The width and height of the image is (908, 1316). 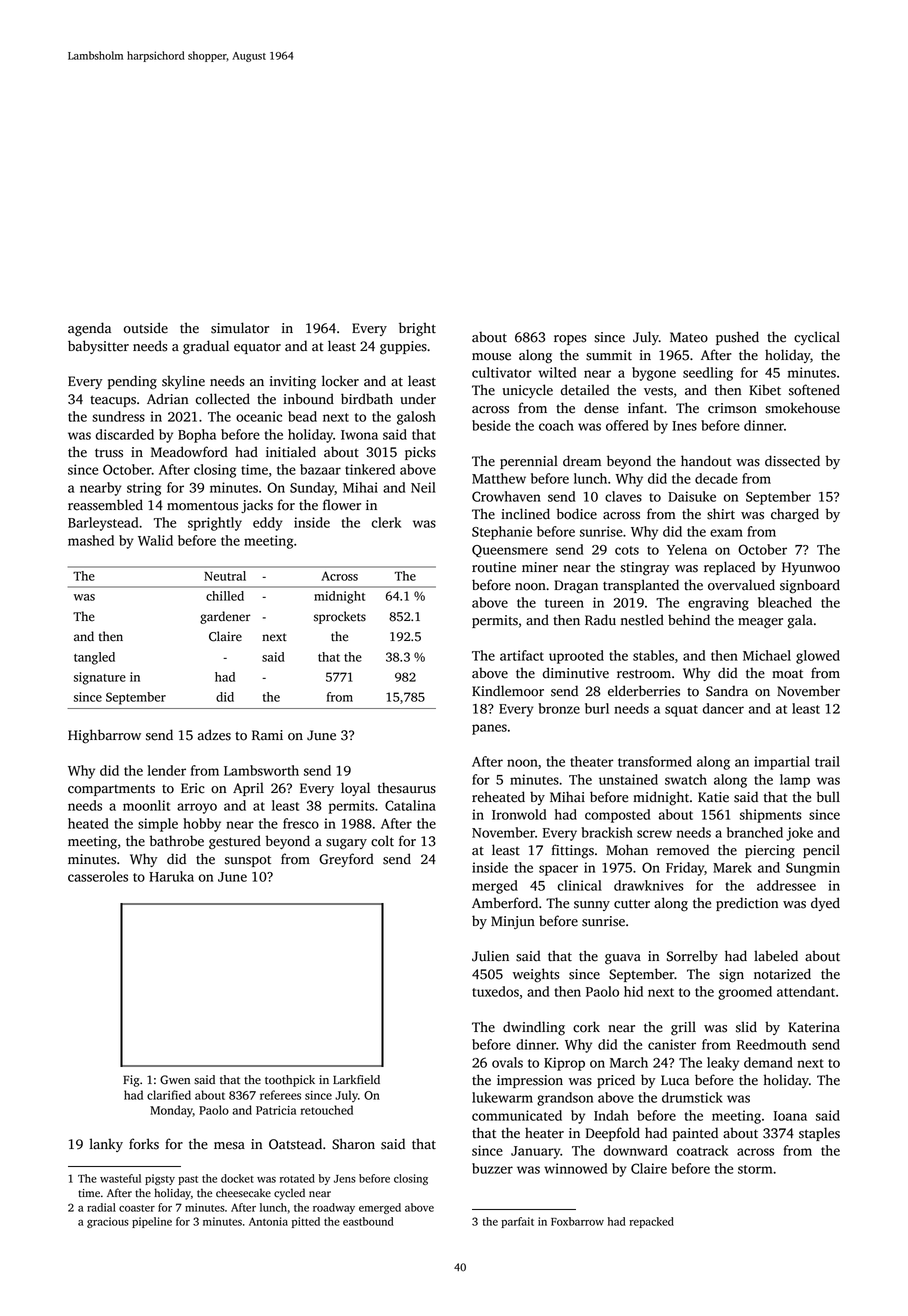 What do you see at coordinates (98, 876) in the image?
I see `casseroles` at bounding box center [98, 876].
